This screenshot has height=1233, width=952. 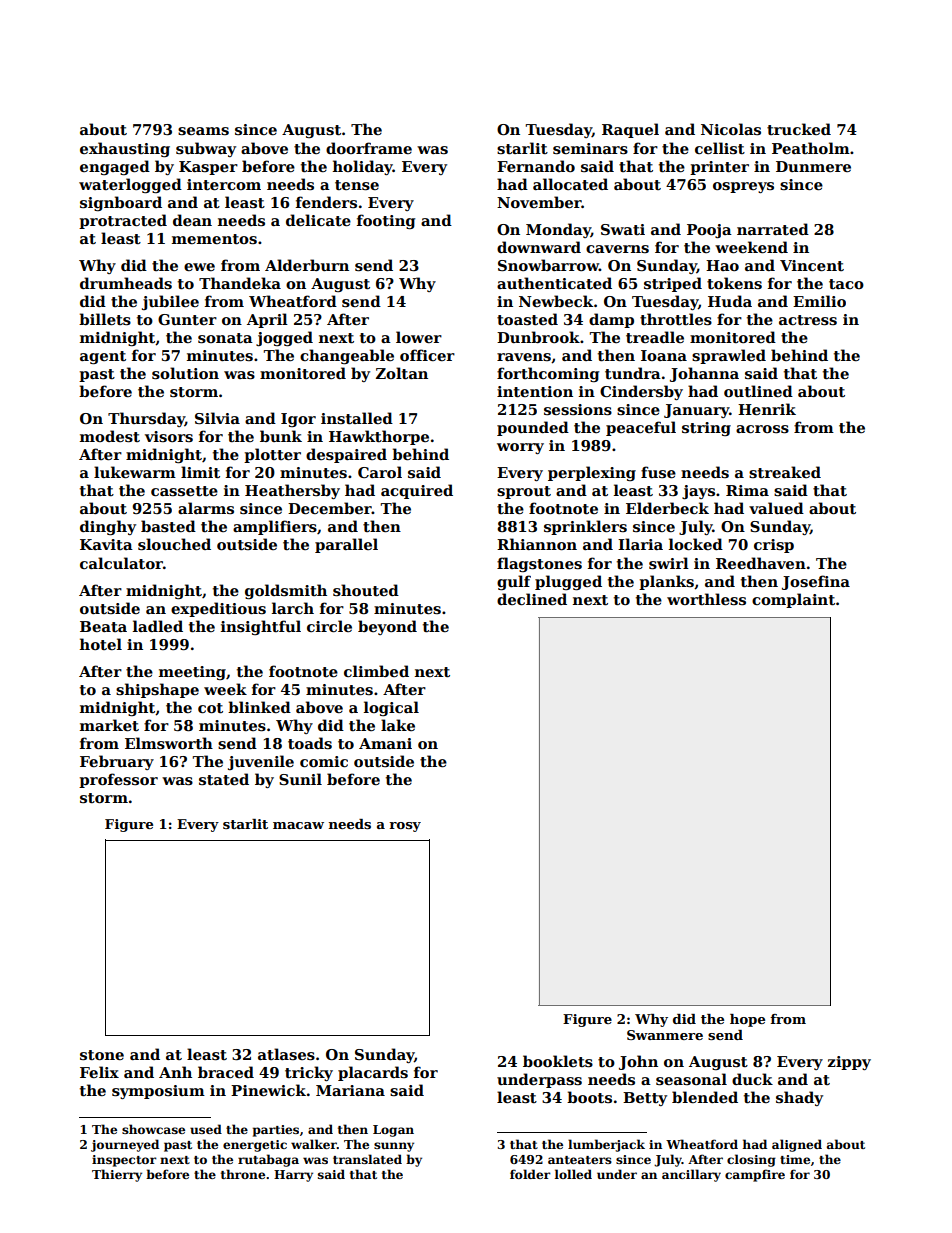 I want to click on folder, so click(x=530, y=1174).
